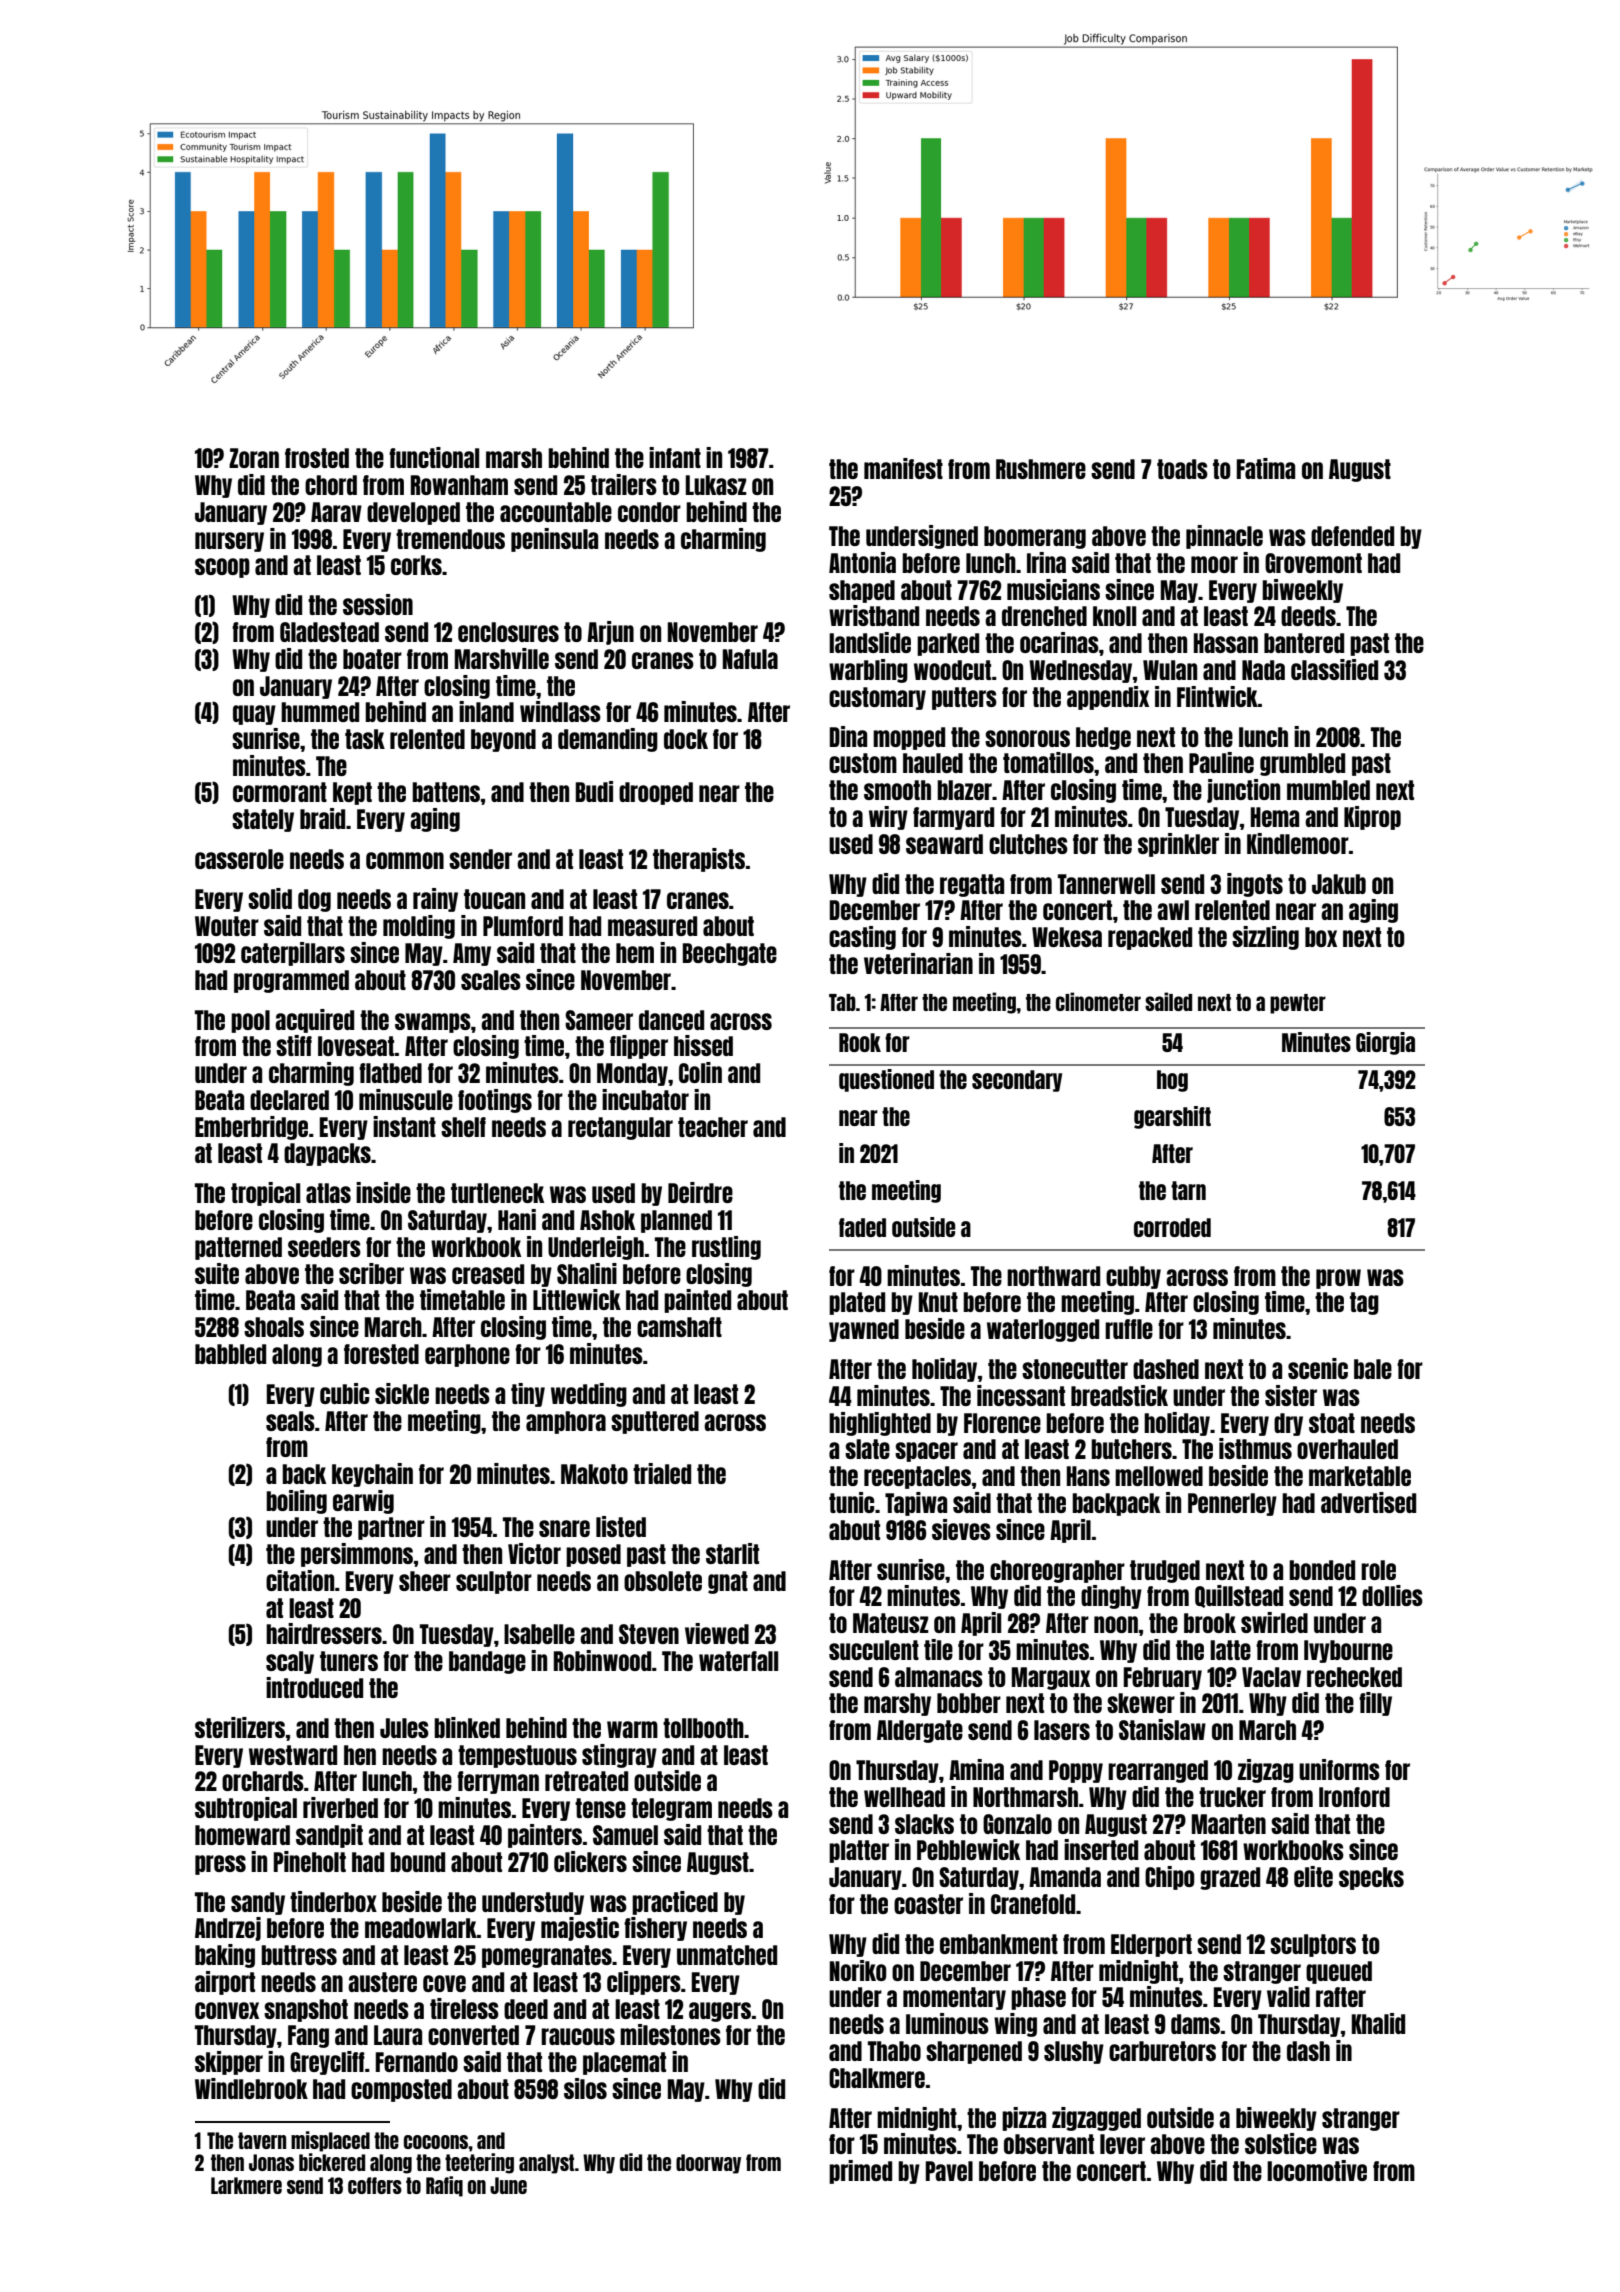  What do you see at coordinates (1317, 2170) in the screenshot?
I see `locomotive` at bounding box center [1317, 2170].
